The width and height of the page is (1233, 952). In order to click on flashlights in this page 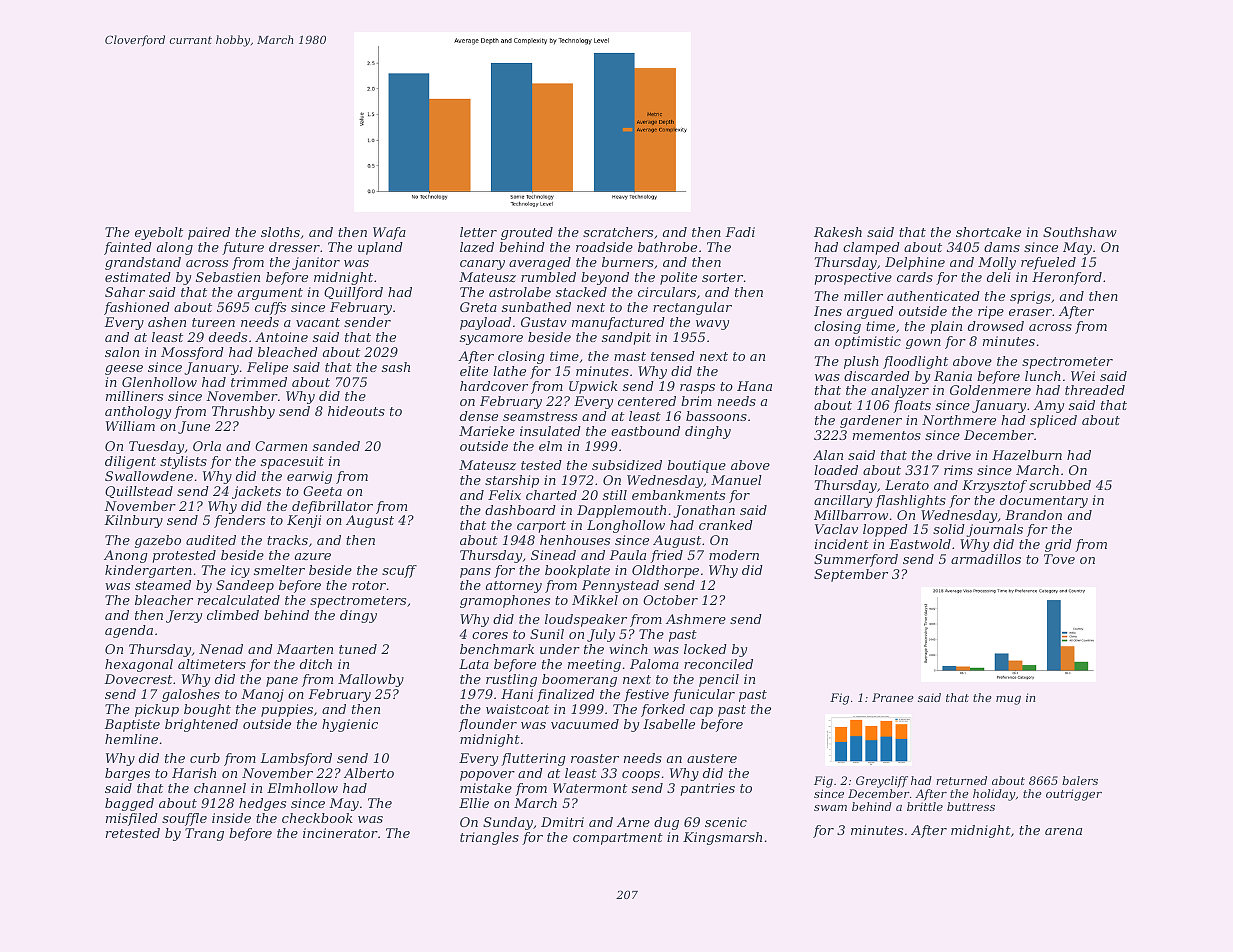, I will do `click(910, 501)`.
